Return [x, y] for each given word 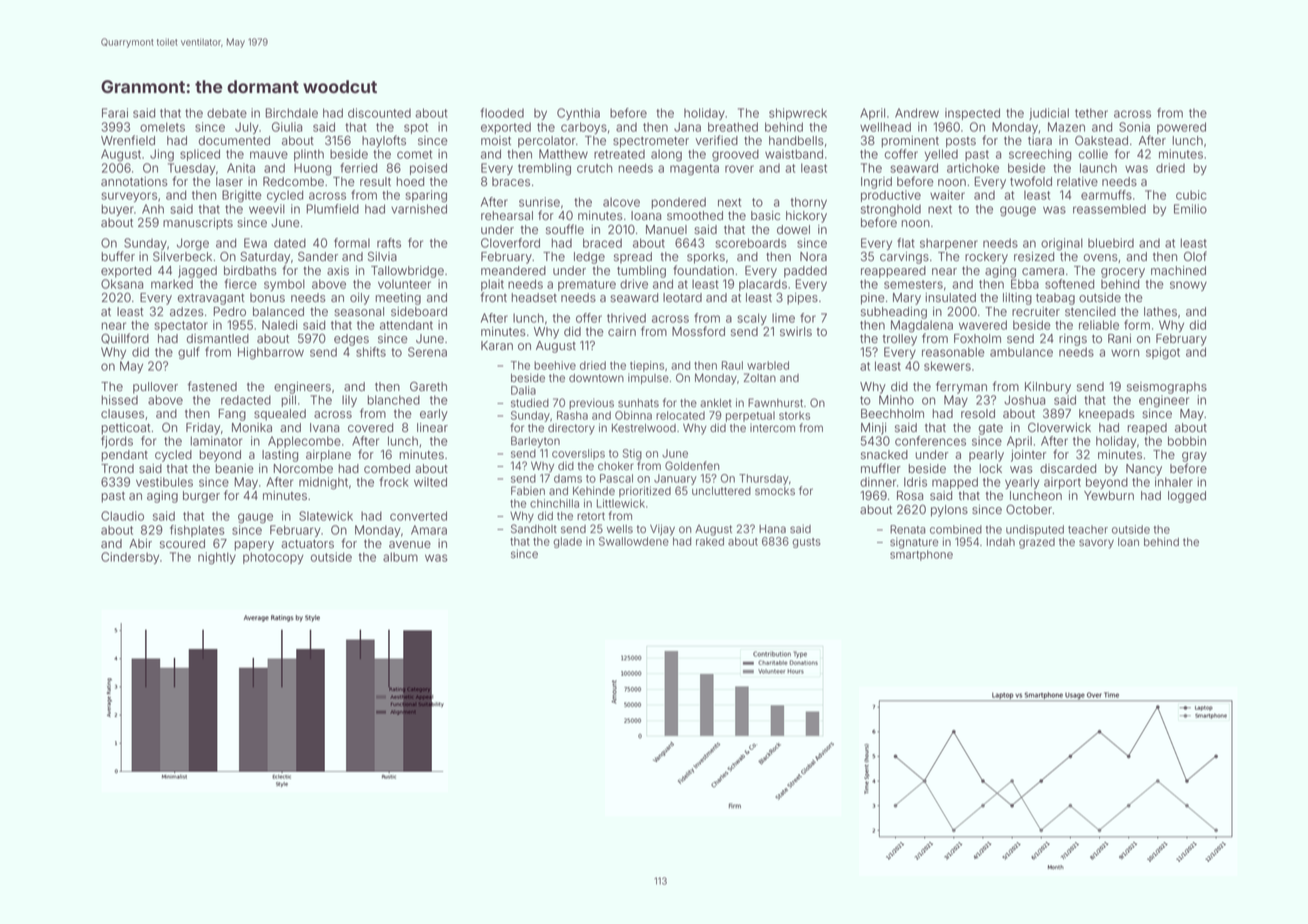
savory [1096, 544]
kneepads [1107, 415]
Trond [117, 469]
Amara [429, 530]
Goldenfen [692, 465]
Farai [115, 113]
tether [1091, 113]
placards [763, 285]
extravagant [211, 299]
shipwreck [798, 114]
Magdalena [922, 326]
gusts [806, 543]
